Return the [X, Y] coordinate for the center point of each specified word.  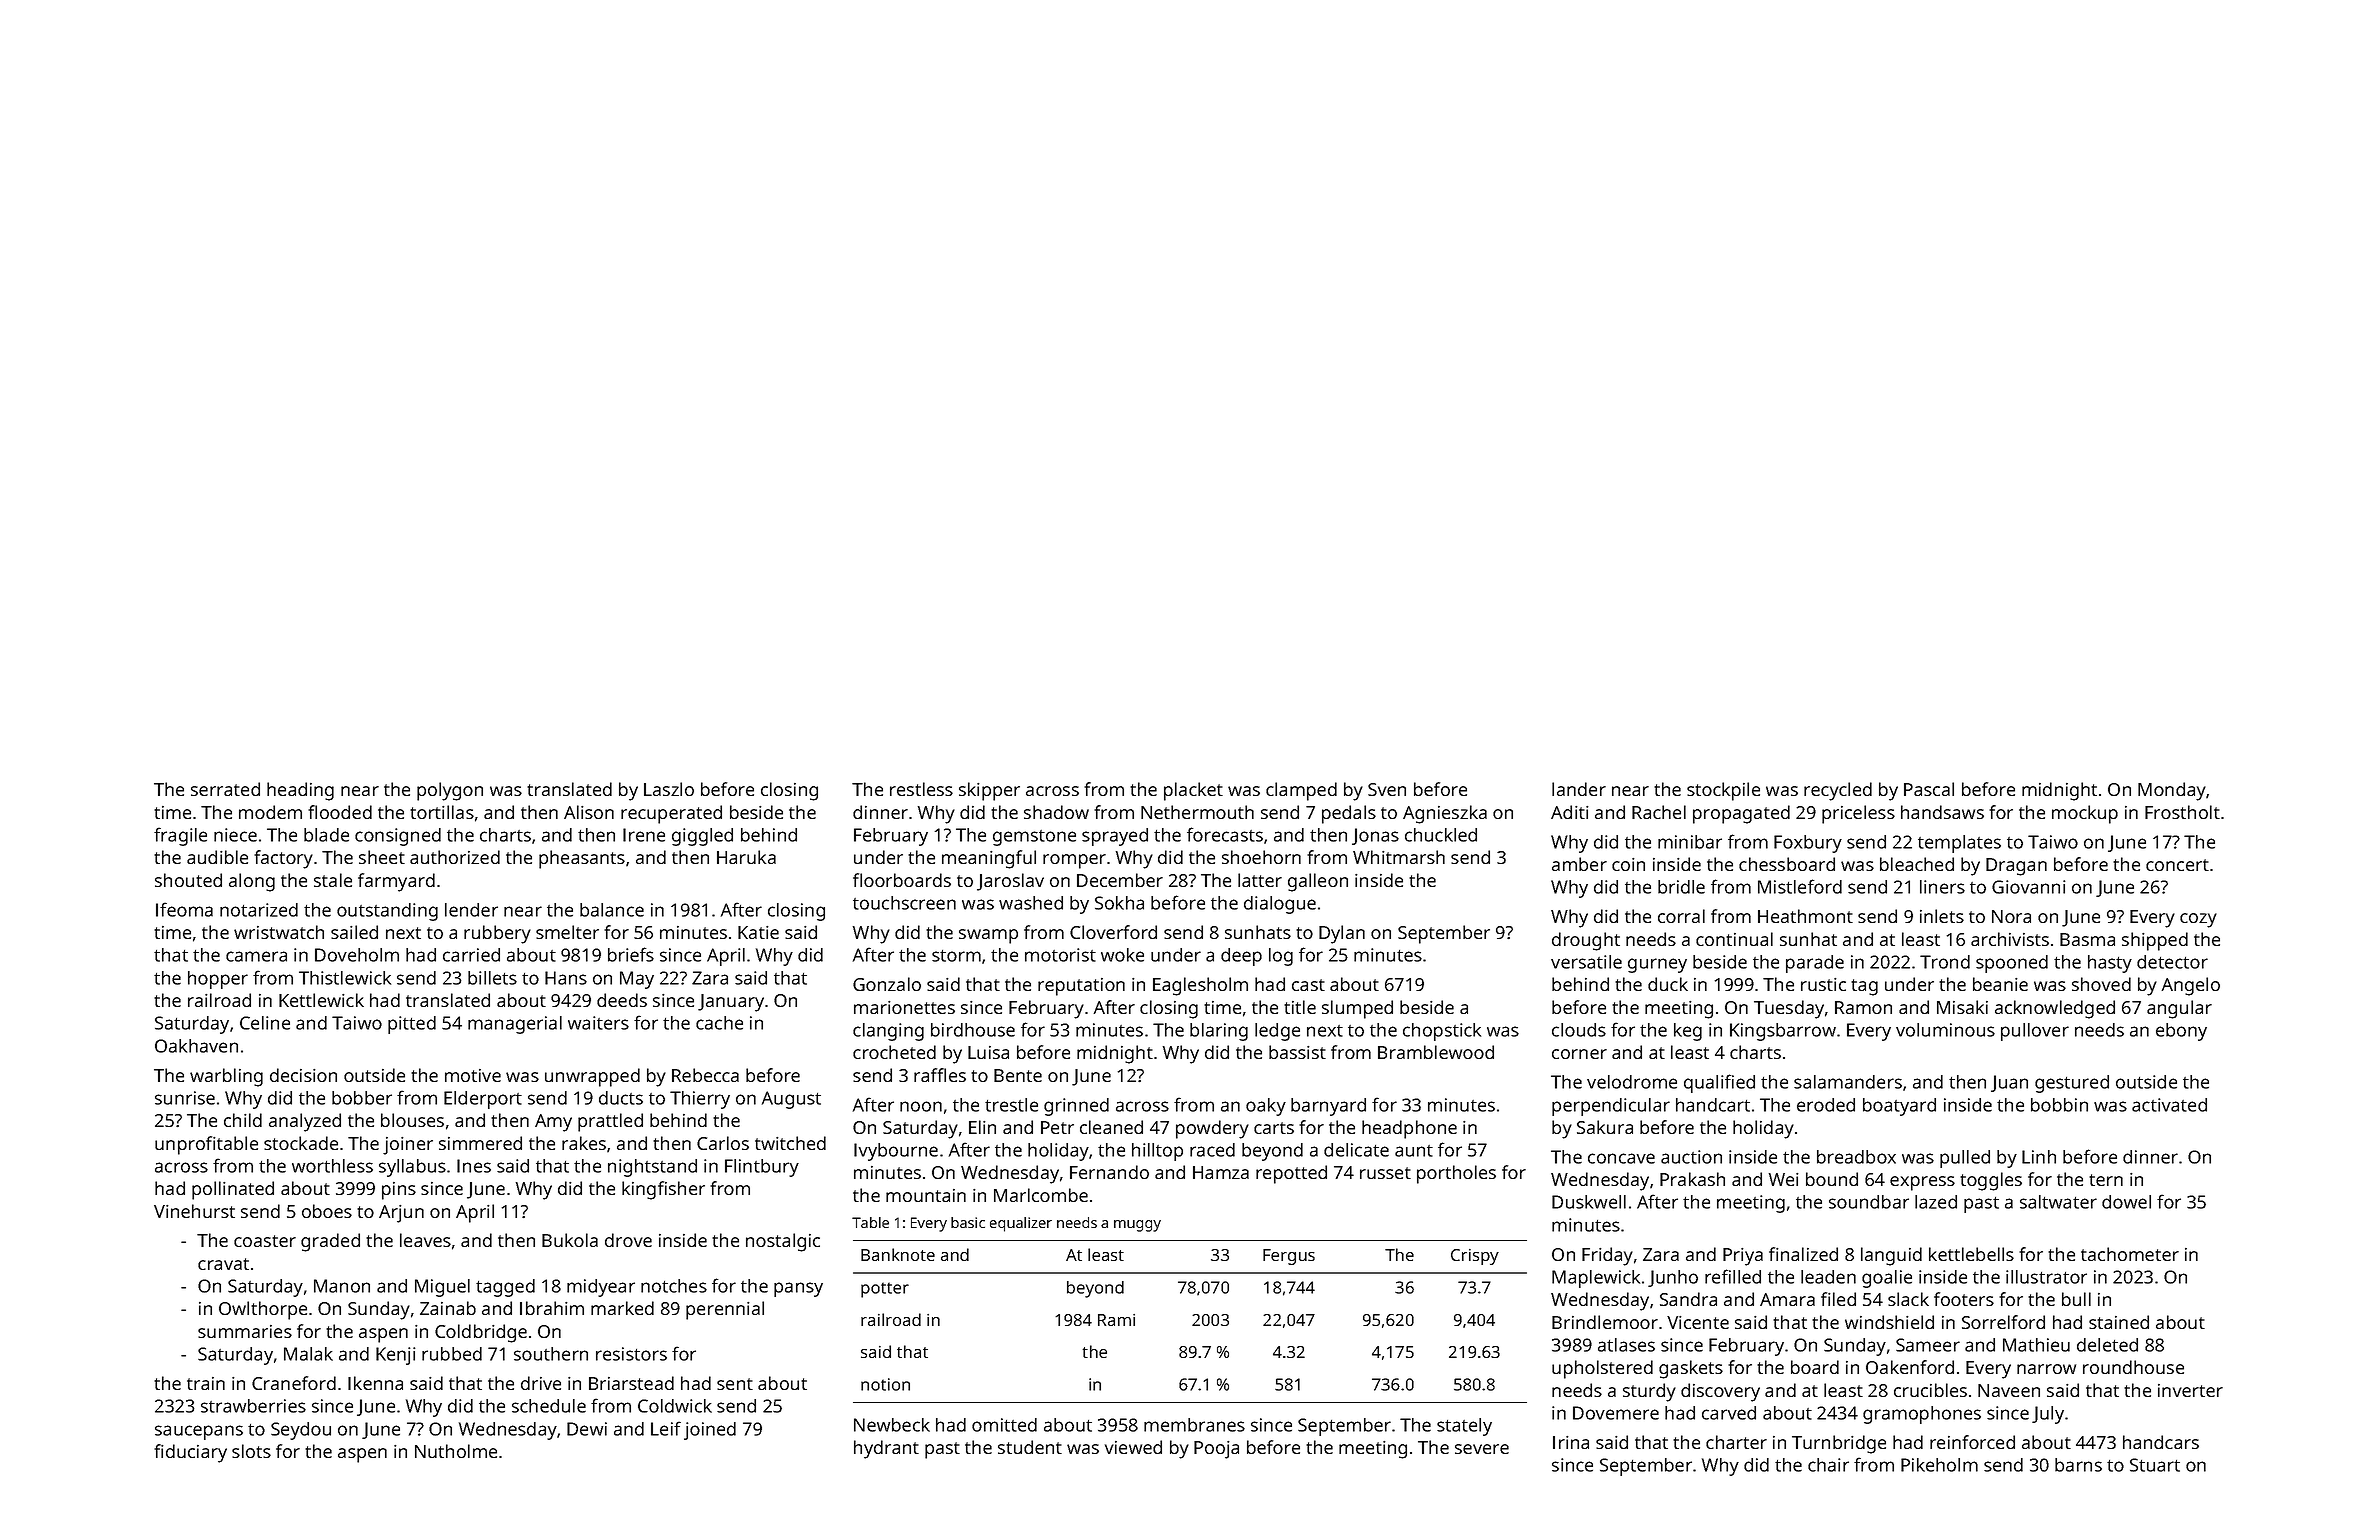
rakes [584, 1143]
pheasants [582, 859]
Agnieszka [1445, 814]
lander [1579, 789]
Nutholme [456, 1451]
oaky [1266, 1107]
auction [1691, 1157]
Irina [1571, 1442]
